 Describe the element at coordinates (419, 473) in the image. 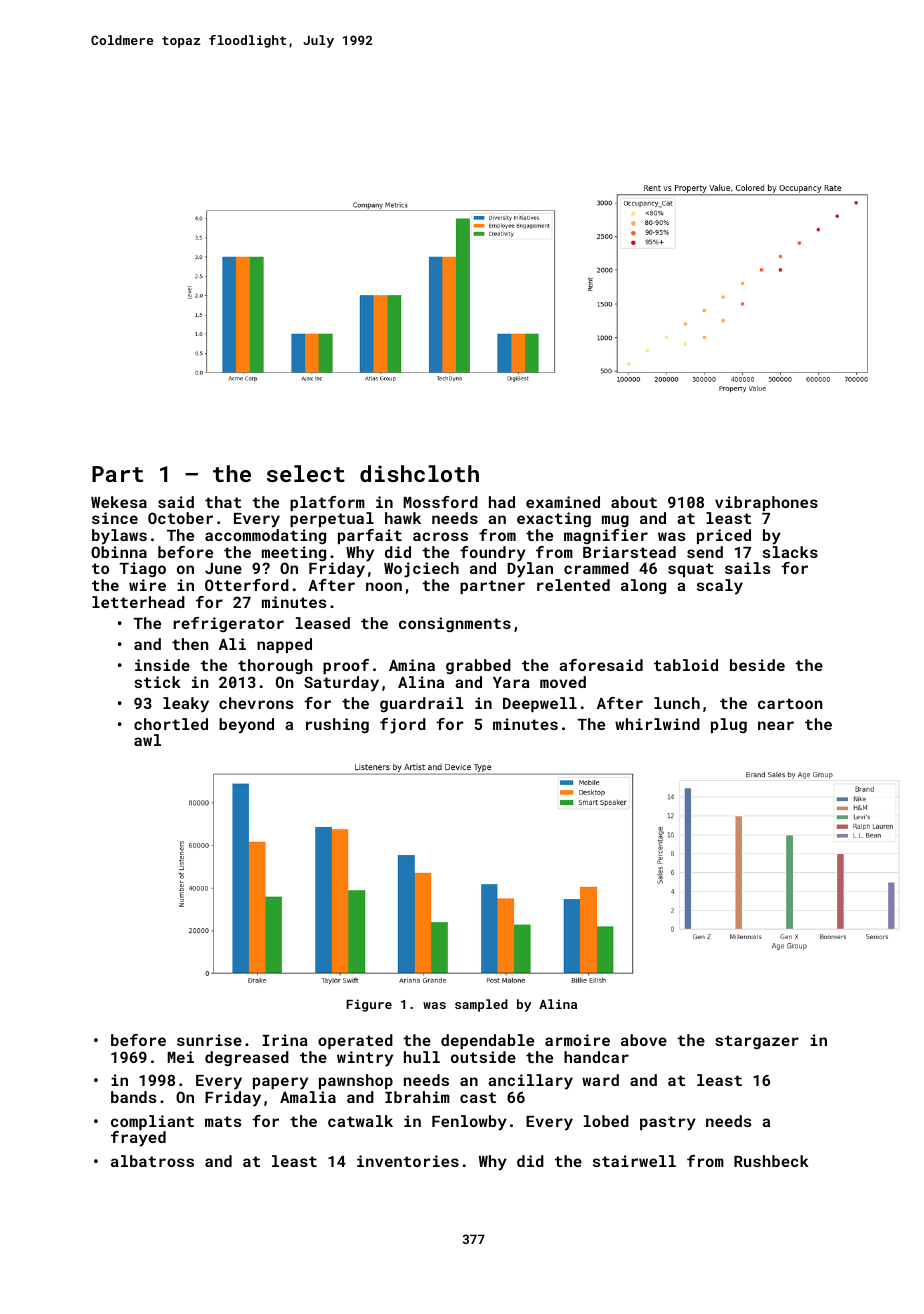

I see `dishcloth` at that location.
